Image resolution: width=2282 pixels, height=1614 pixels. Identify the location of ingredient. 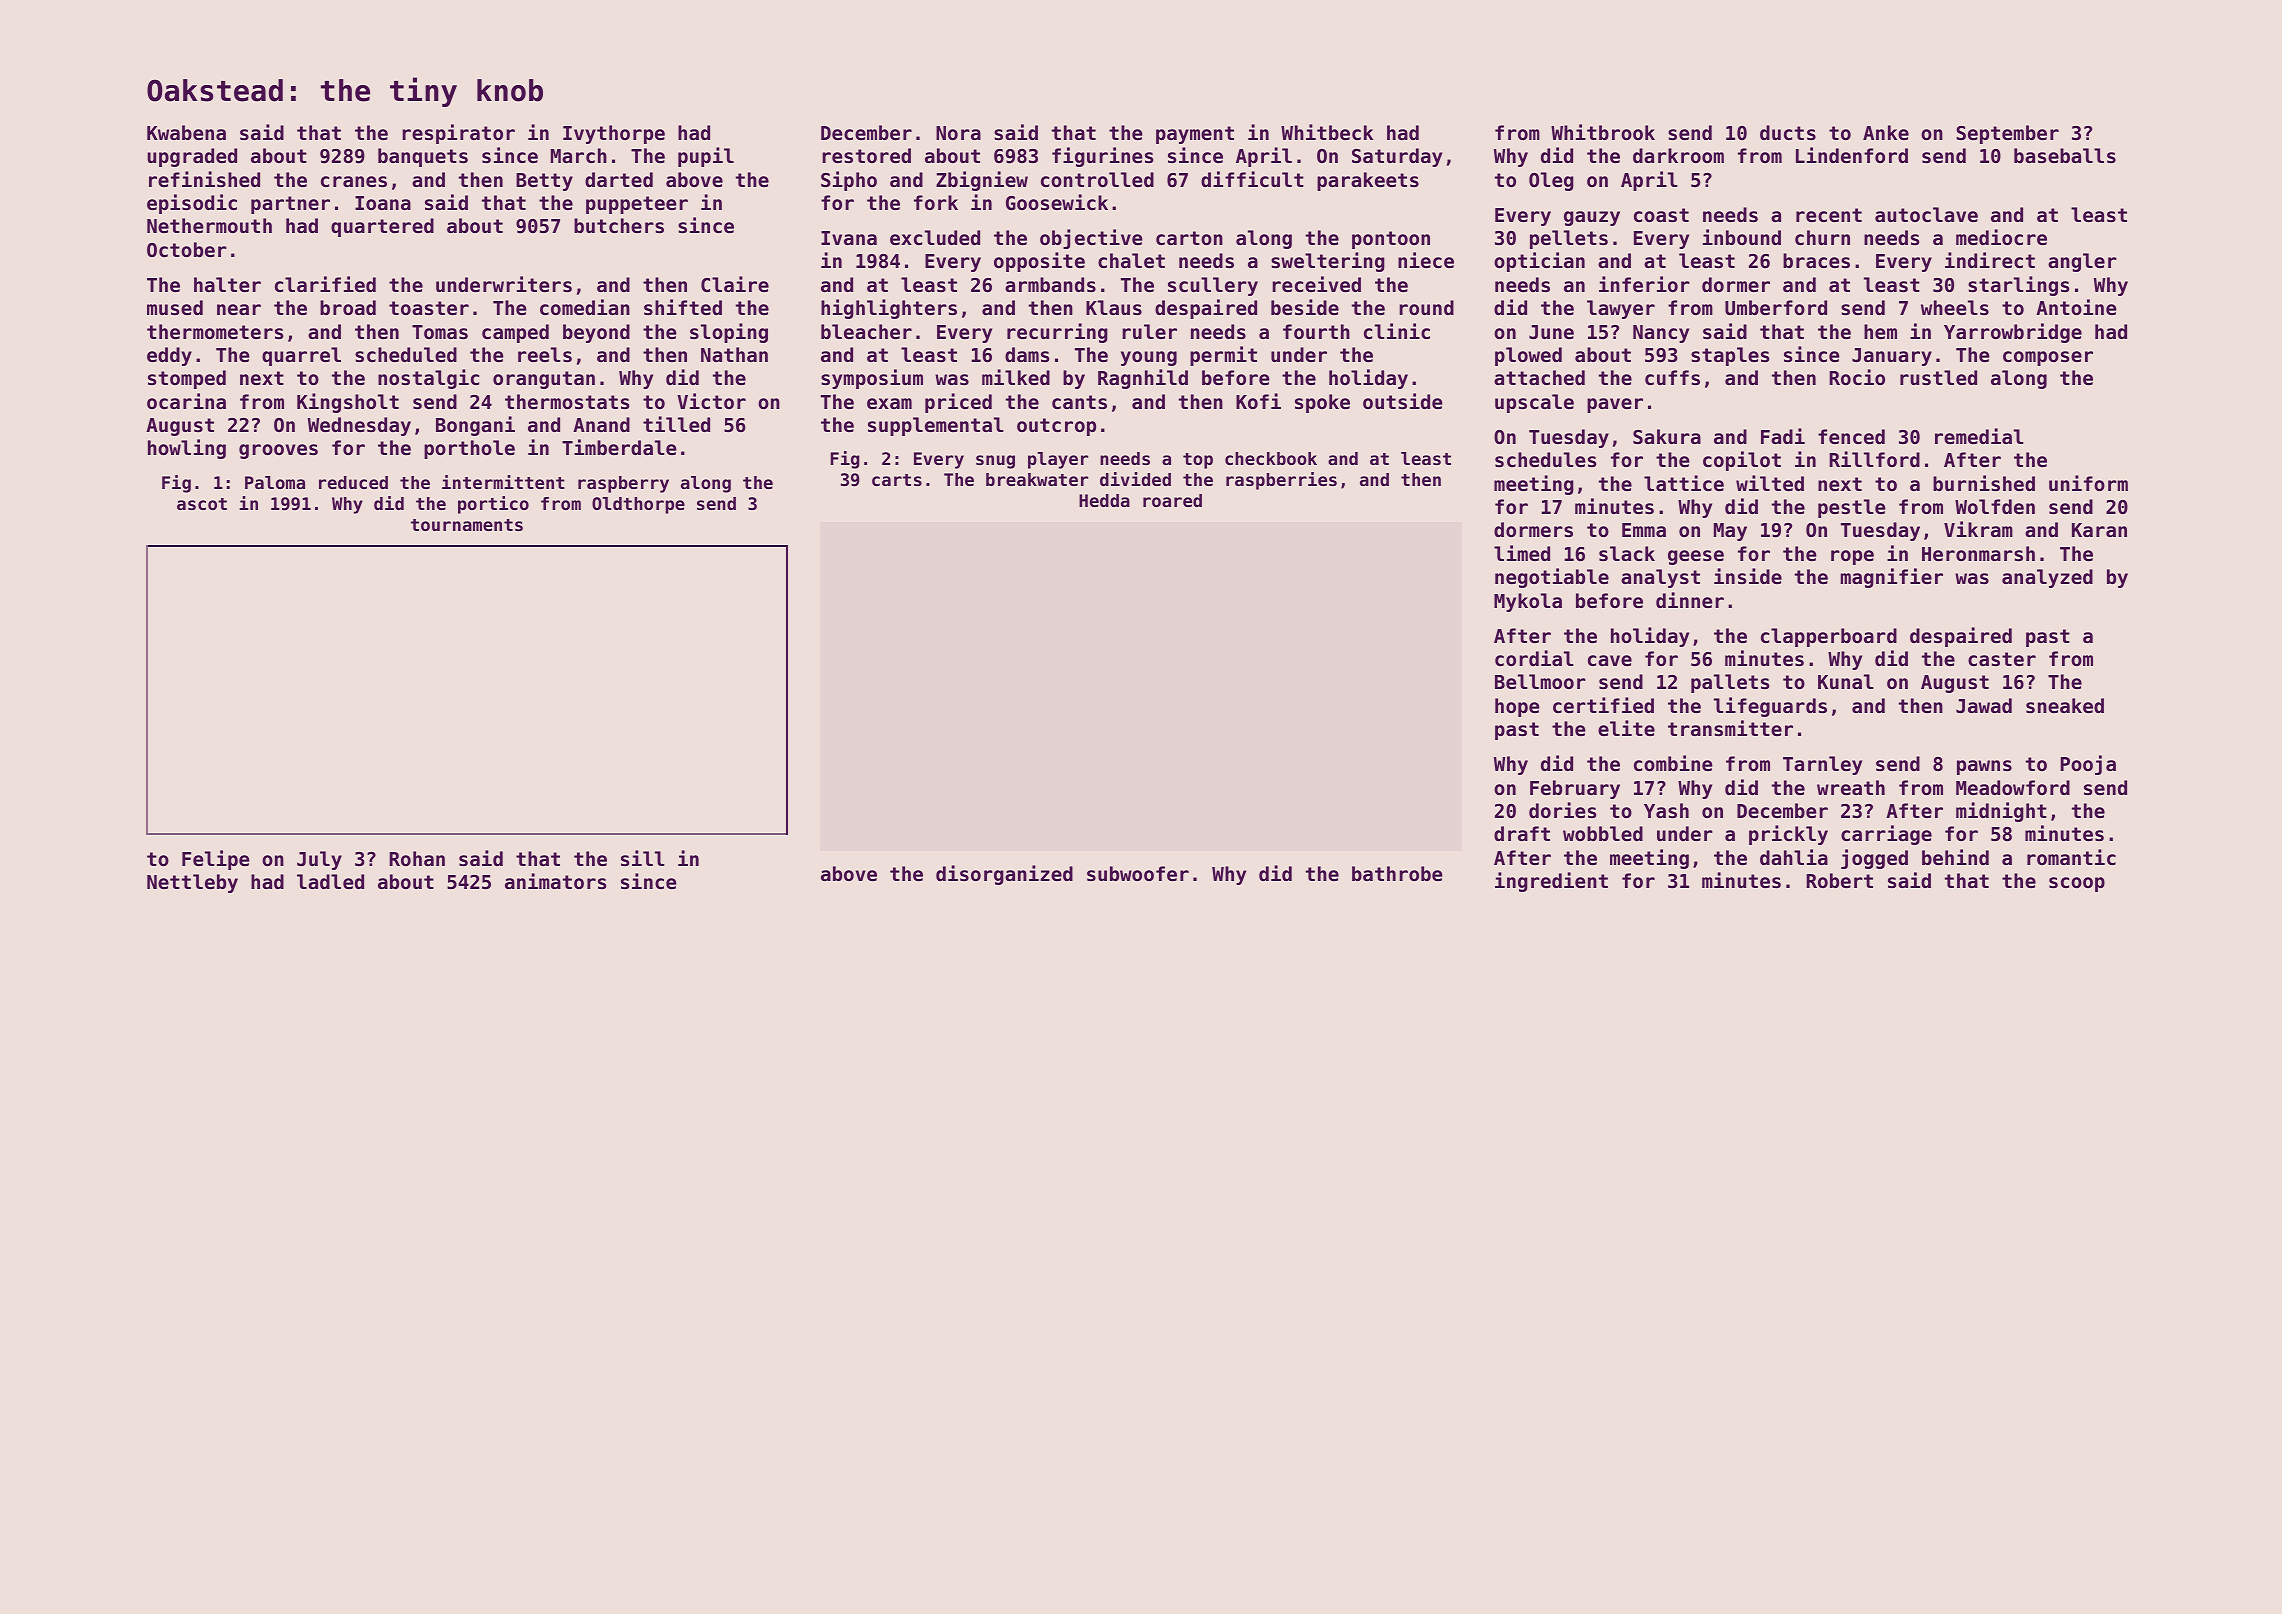
(1551, 882).
